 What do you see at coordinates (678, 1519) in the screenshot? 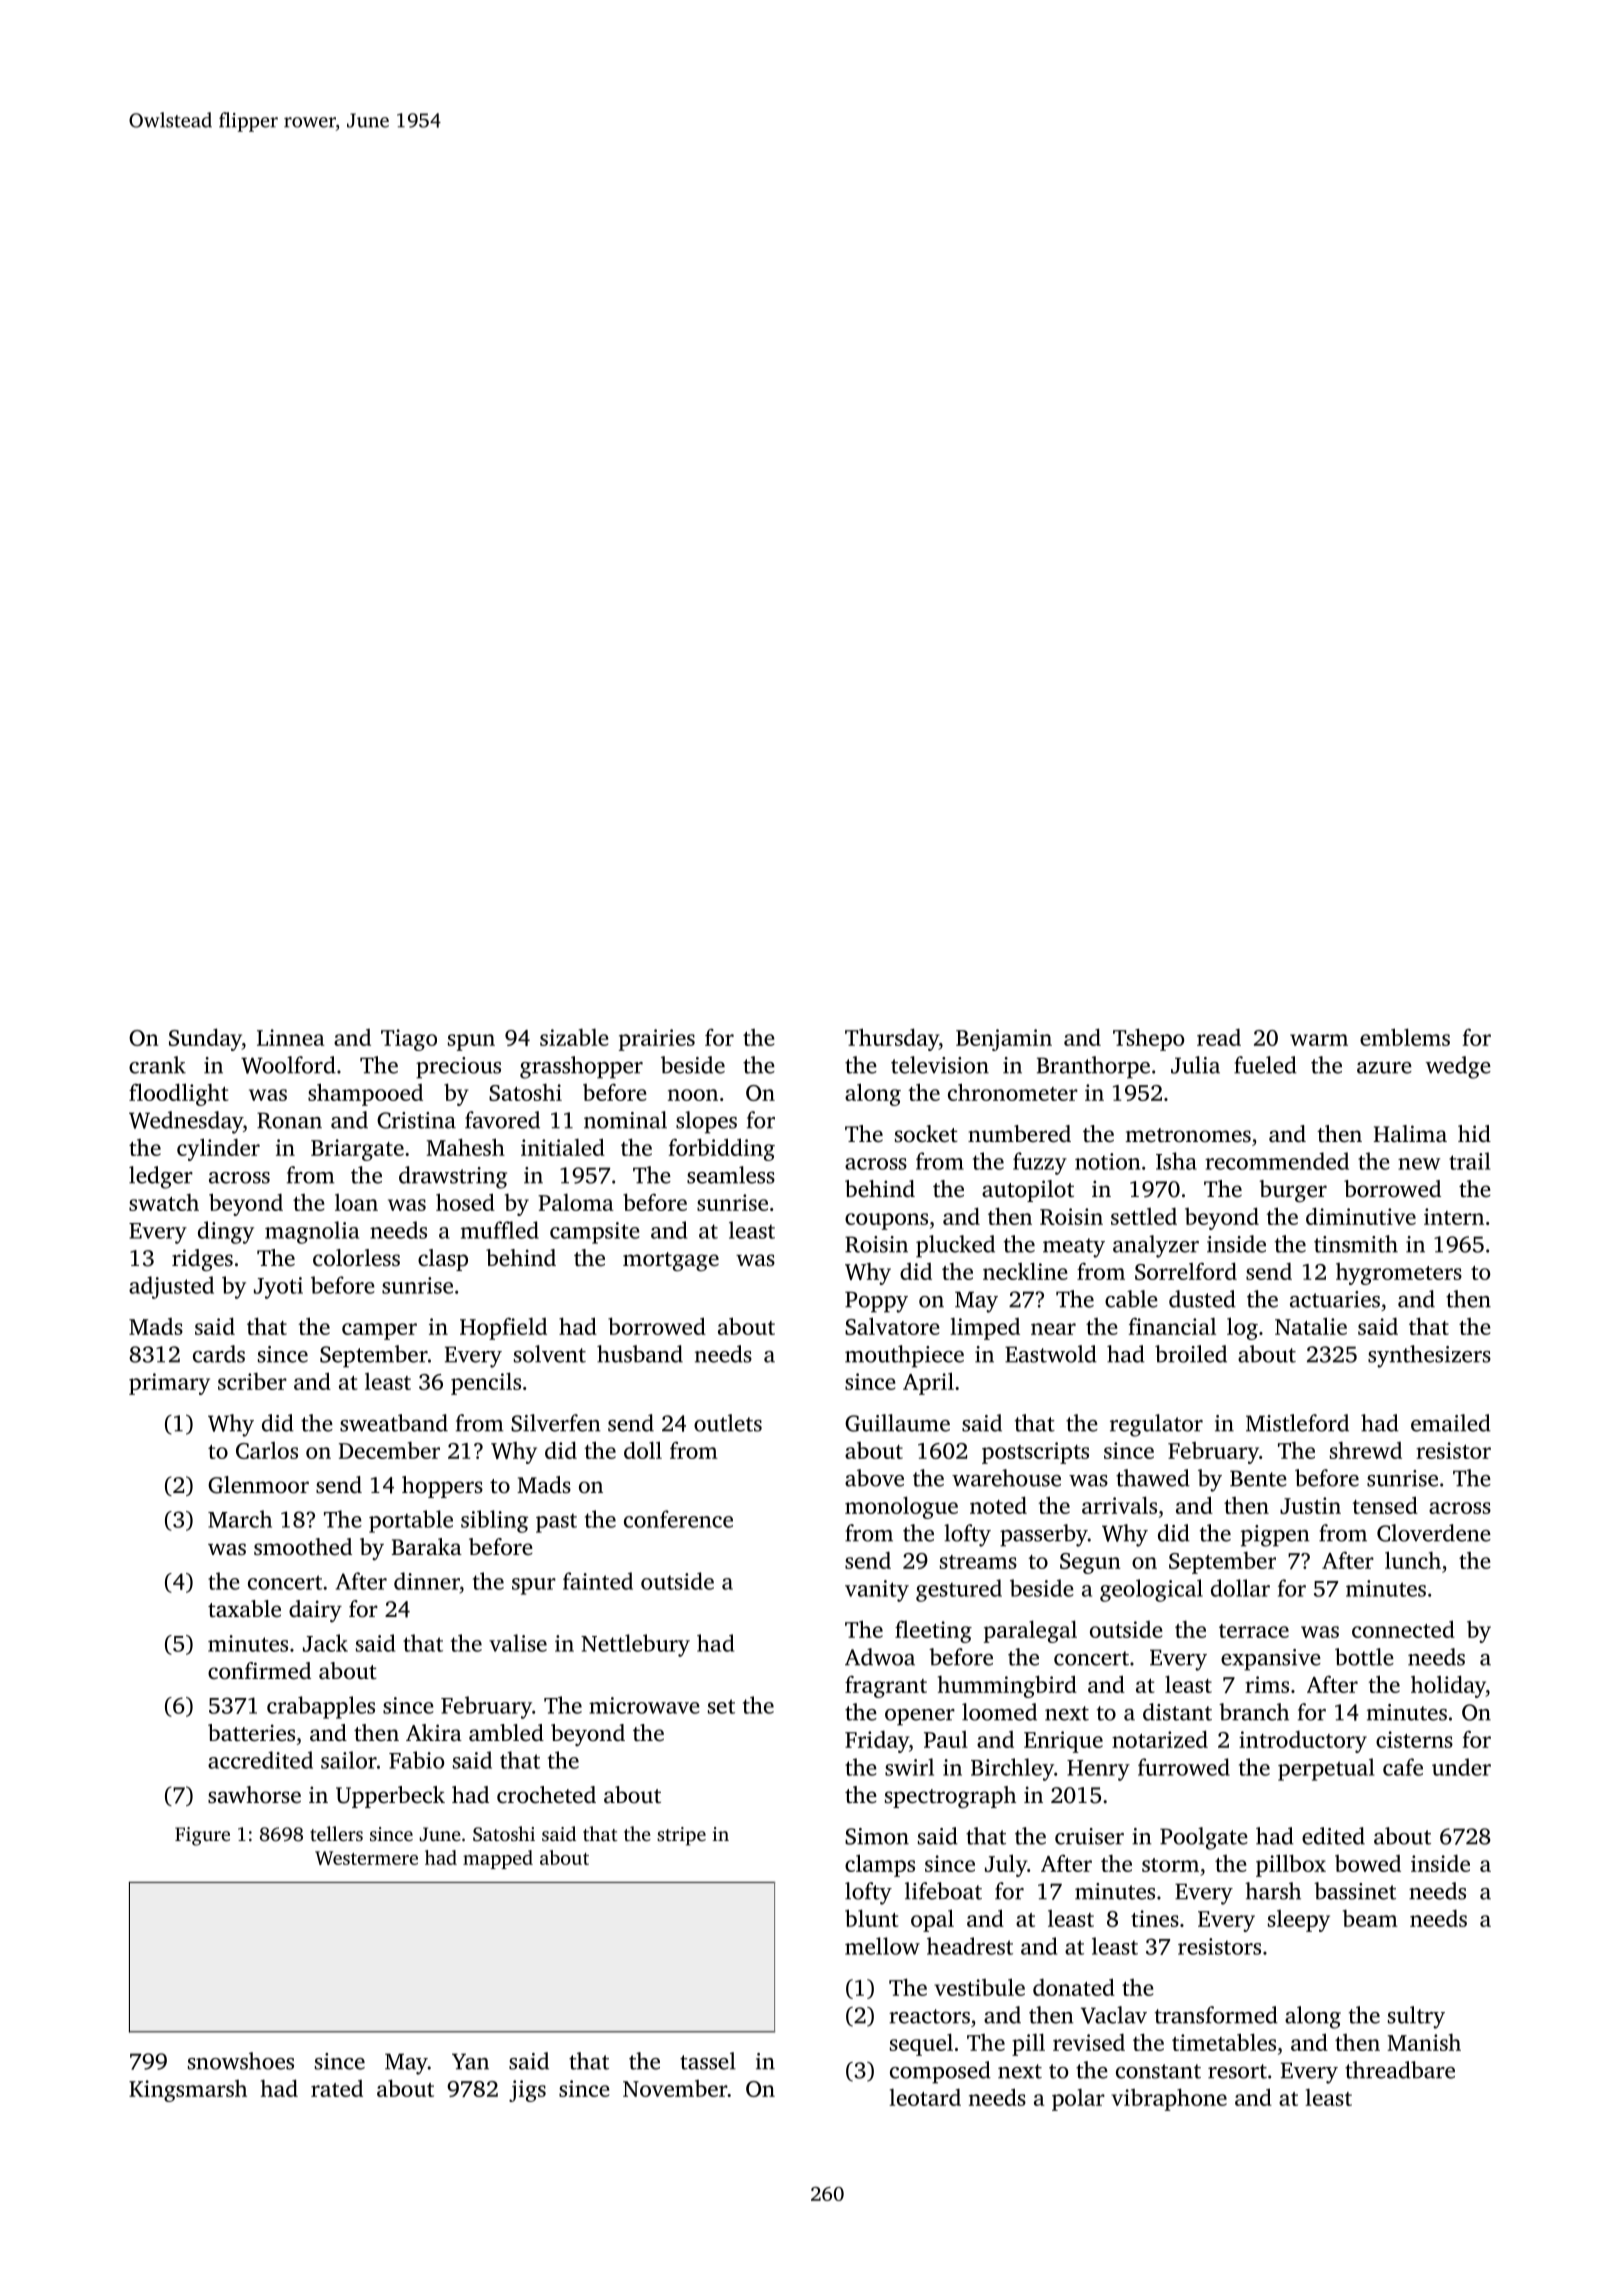
I see `conference` at bounding box center [678, 1519].
